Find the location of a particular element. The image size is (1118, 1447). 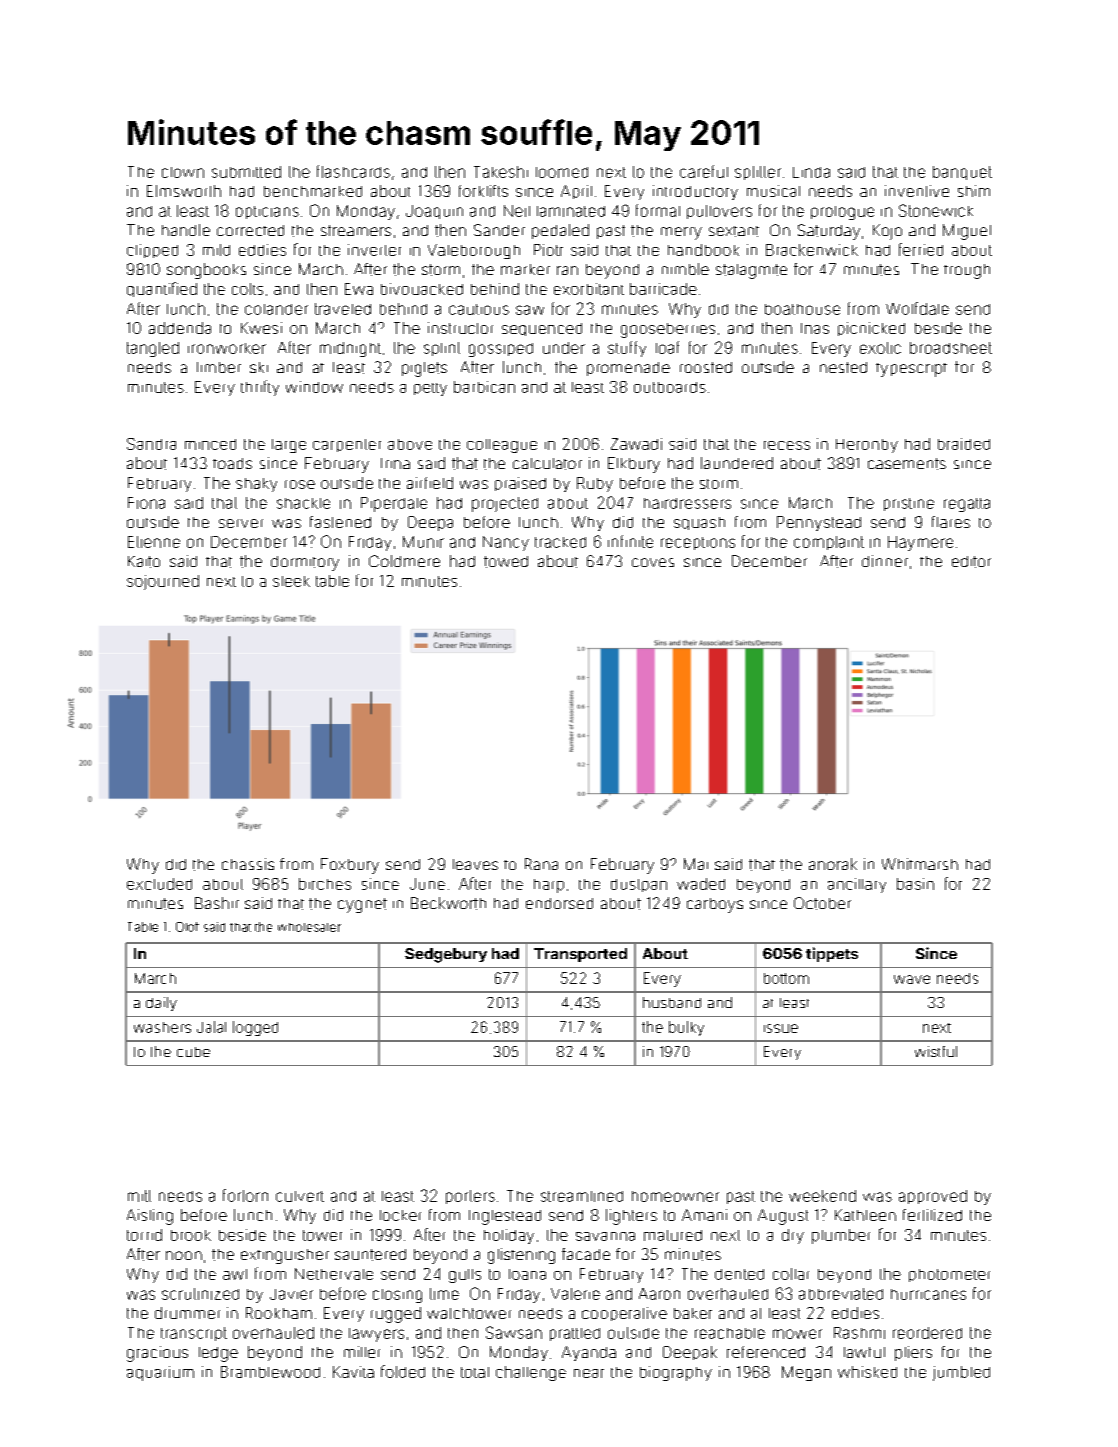

excluded is located at coordinates (159, 884).
